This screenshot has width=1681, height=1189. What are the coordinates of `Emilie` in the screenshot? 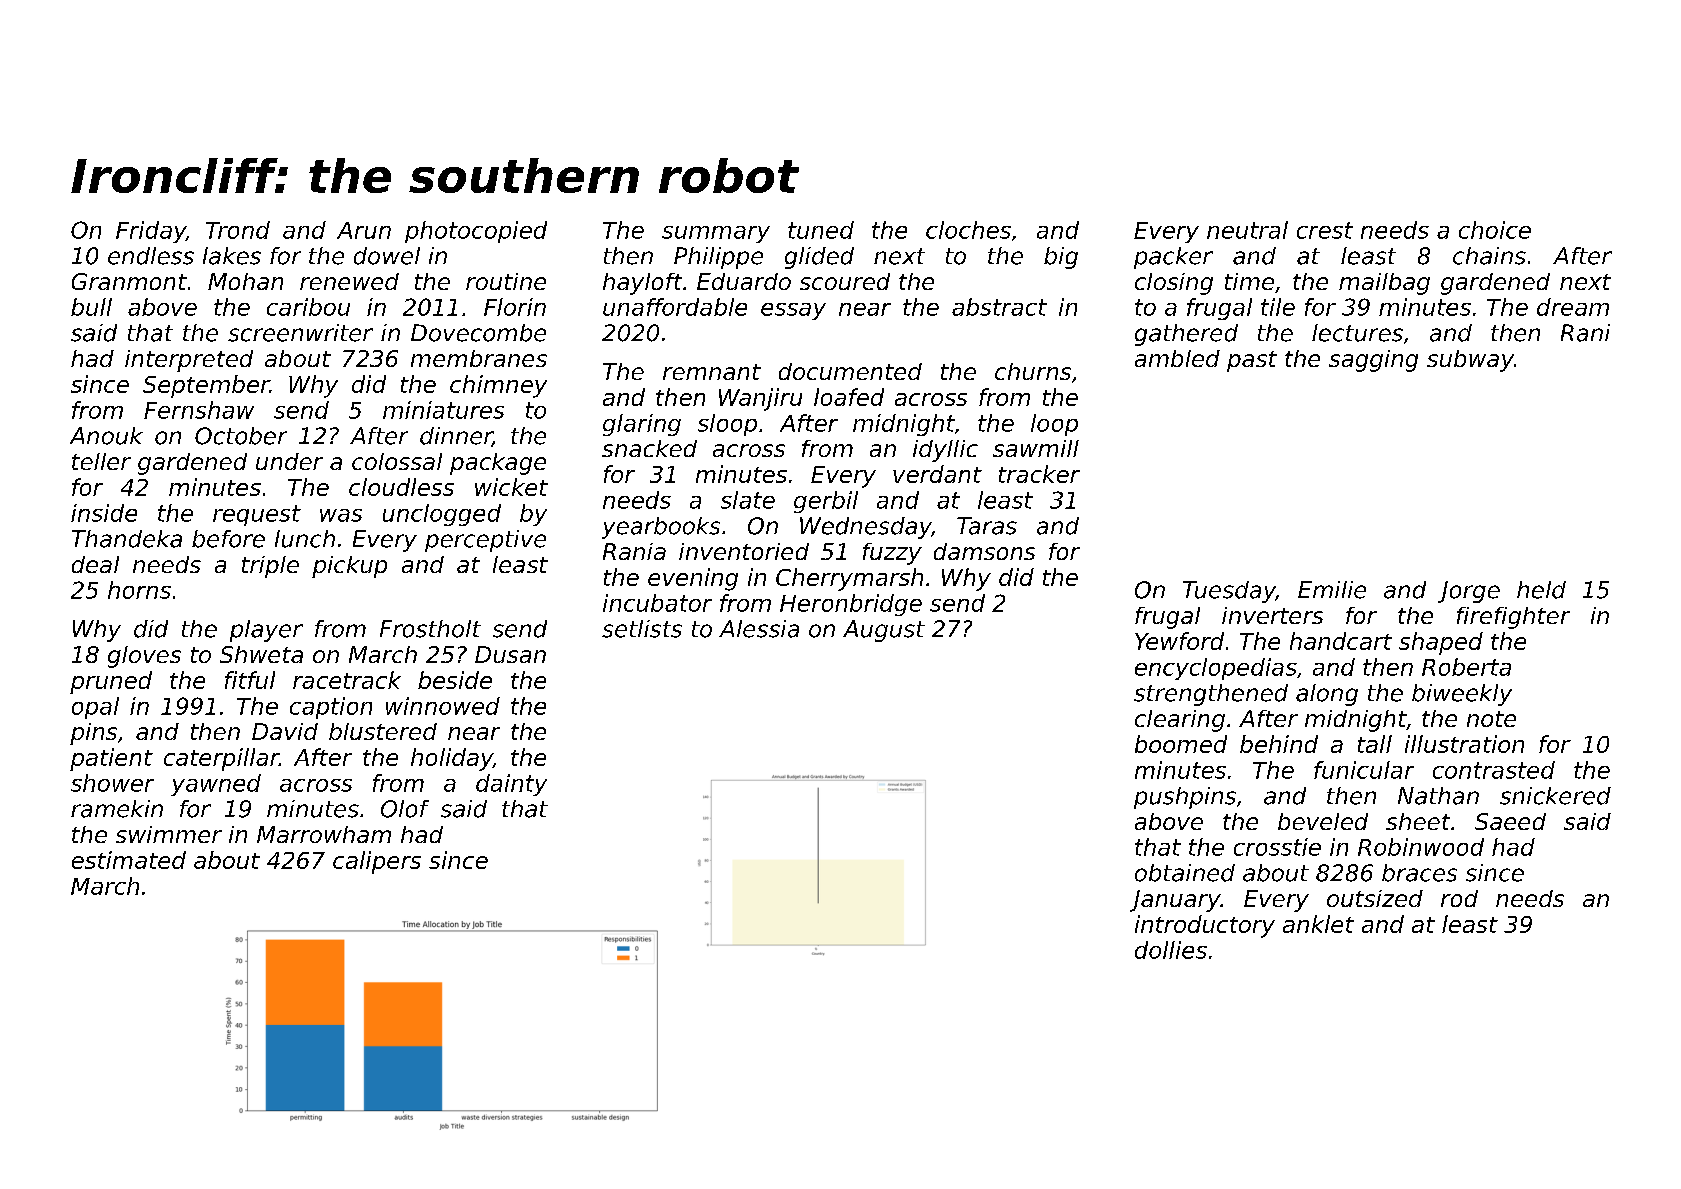 It's located at (1332, 590).
